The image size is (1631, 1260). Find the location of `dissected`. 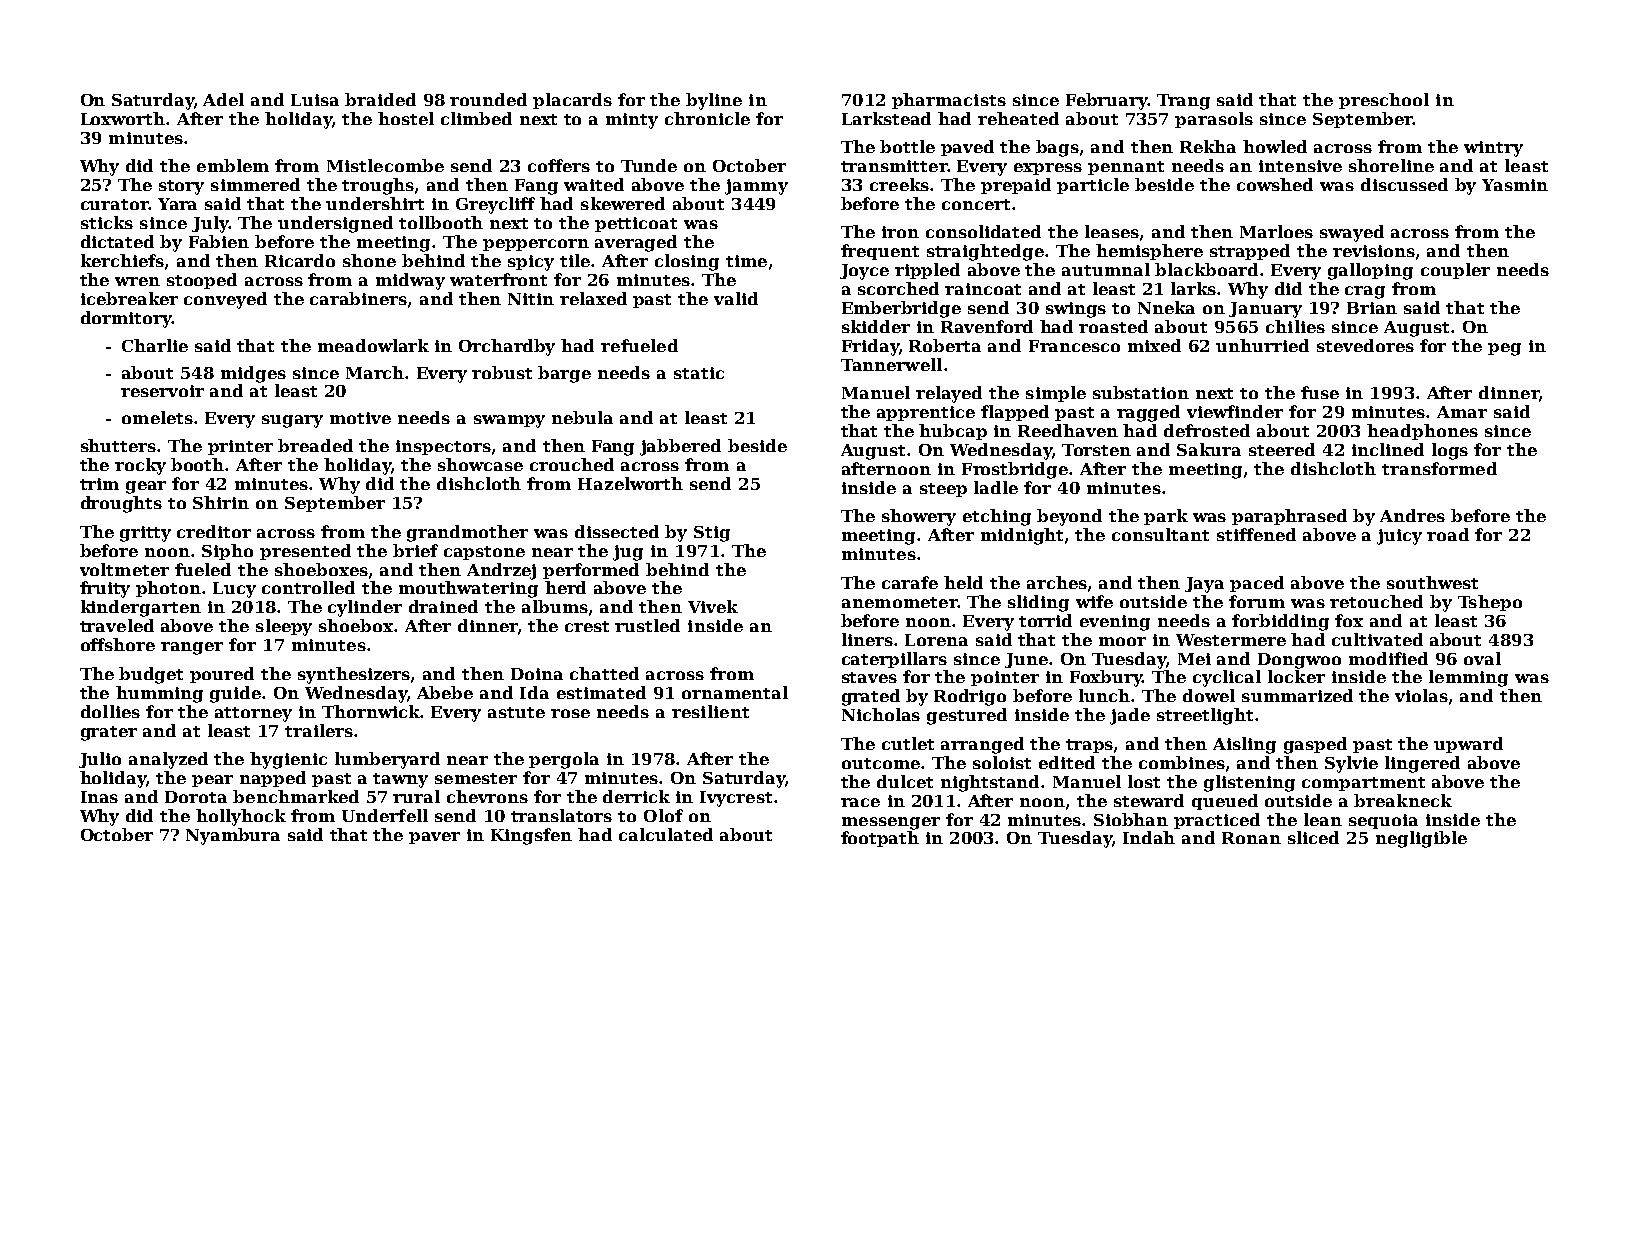

dissected is located at coordinates (617, 531).
